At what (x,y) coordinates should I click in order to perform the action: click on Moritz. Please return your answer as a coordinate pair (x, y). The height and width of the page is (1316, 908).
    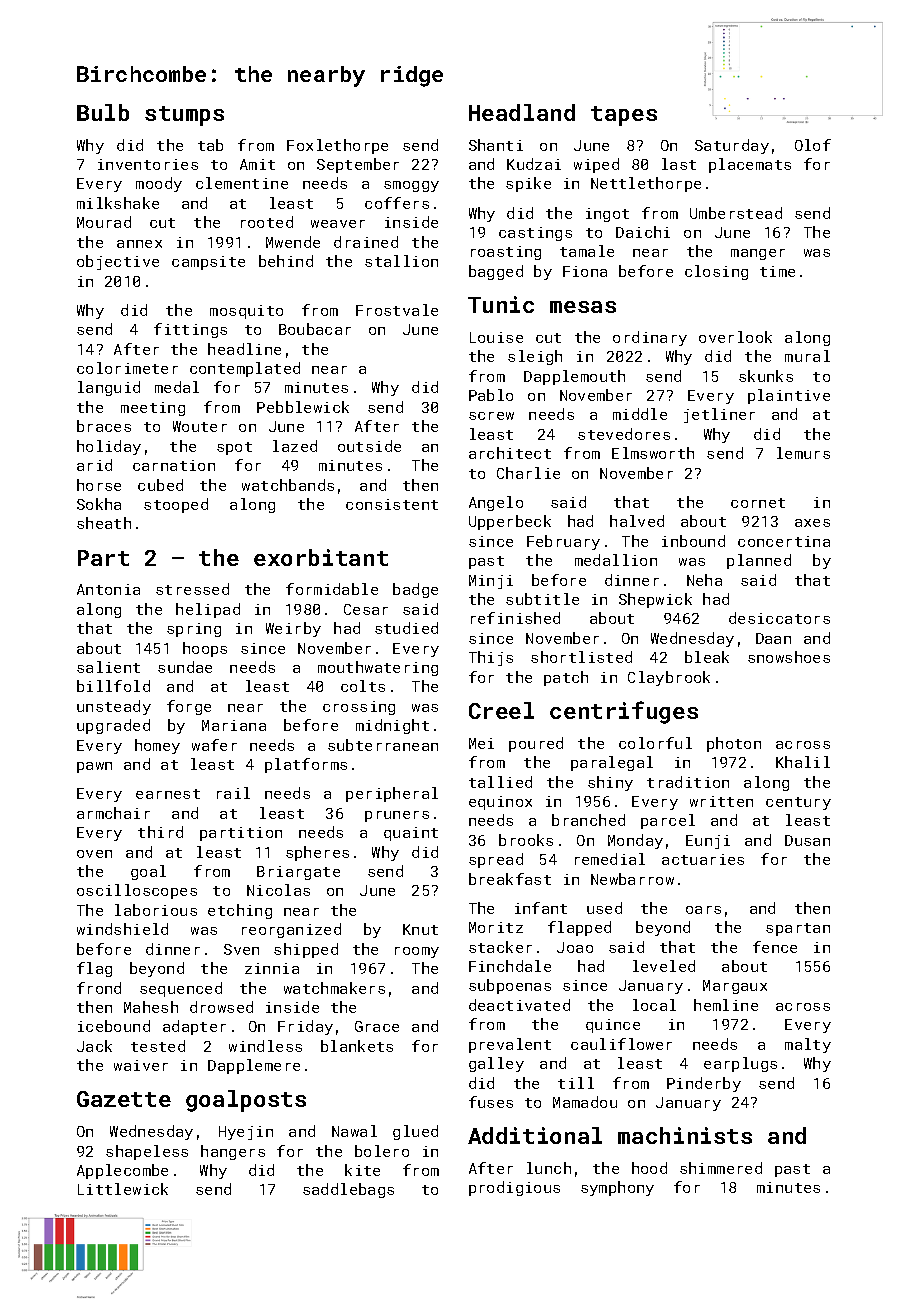
    Looking at the image, I should click on (496, 927).
